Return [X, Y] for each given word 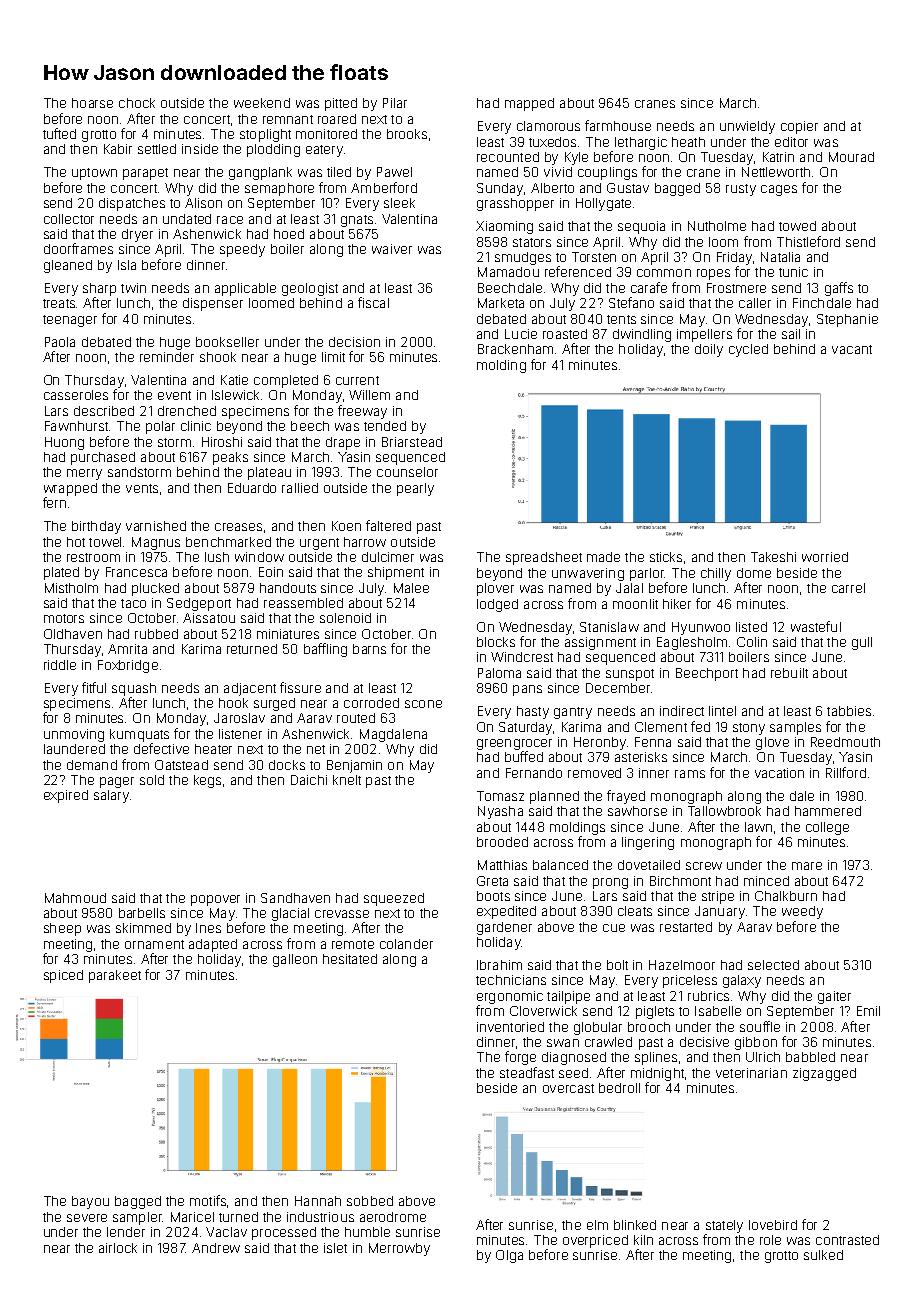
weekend [262, 103]
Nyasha [500, 812]
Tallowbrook [724, 811]
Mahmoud [75, 898]
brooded [502, 842]
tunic [793, 272]
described [104, 411]
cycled [748, 350]
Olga [509, 1256]
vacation [779, 773]
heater [213, 749]
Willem [369, 395]
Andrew [216, 1248]
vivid [558, 172]
